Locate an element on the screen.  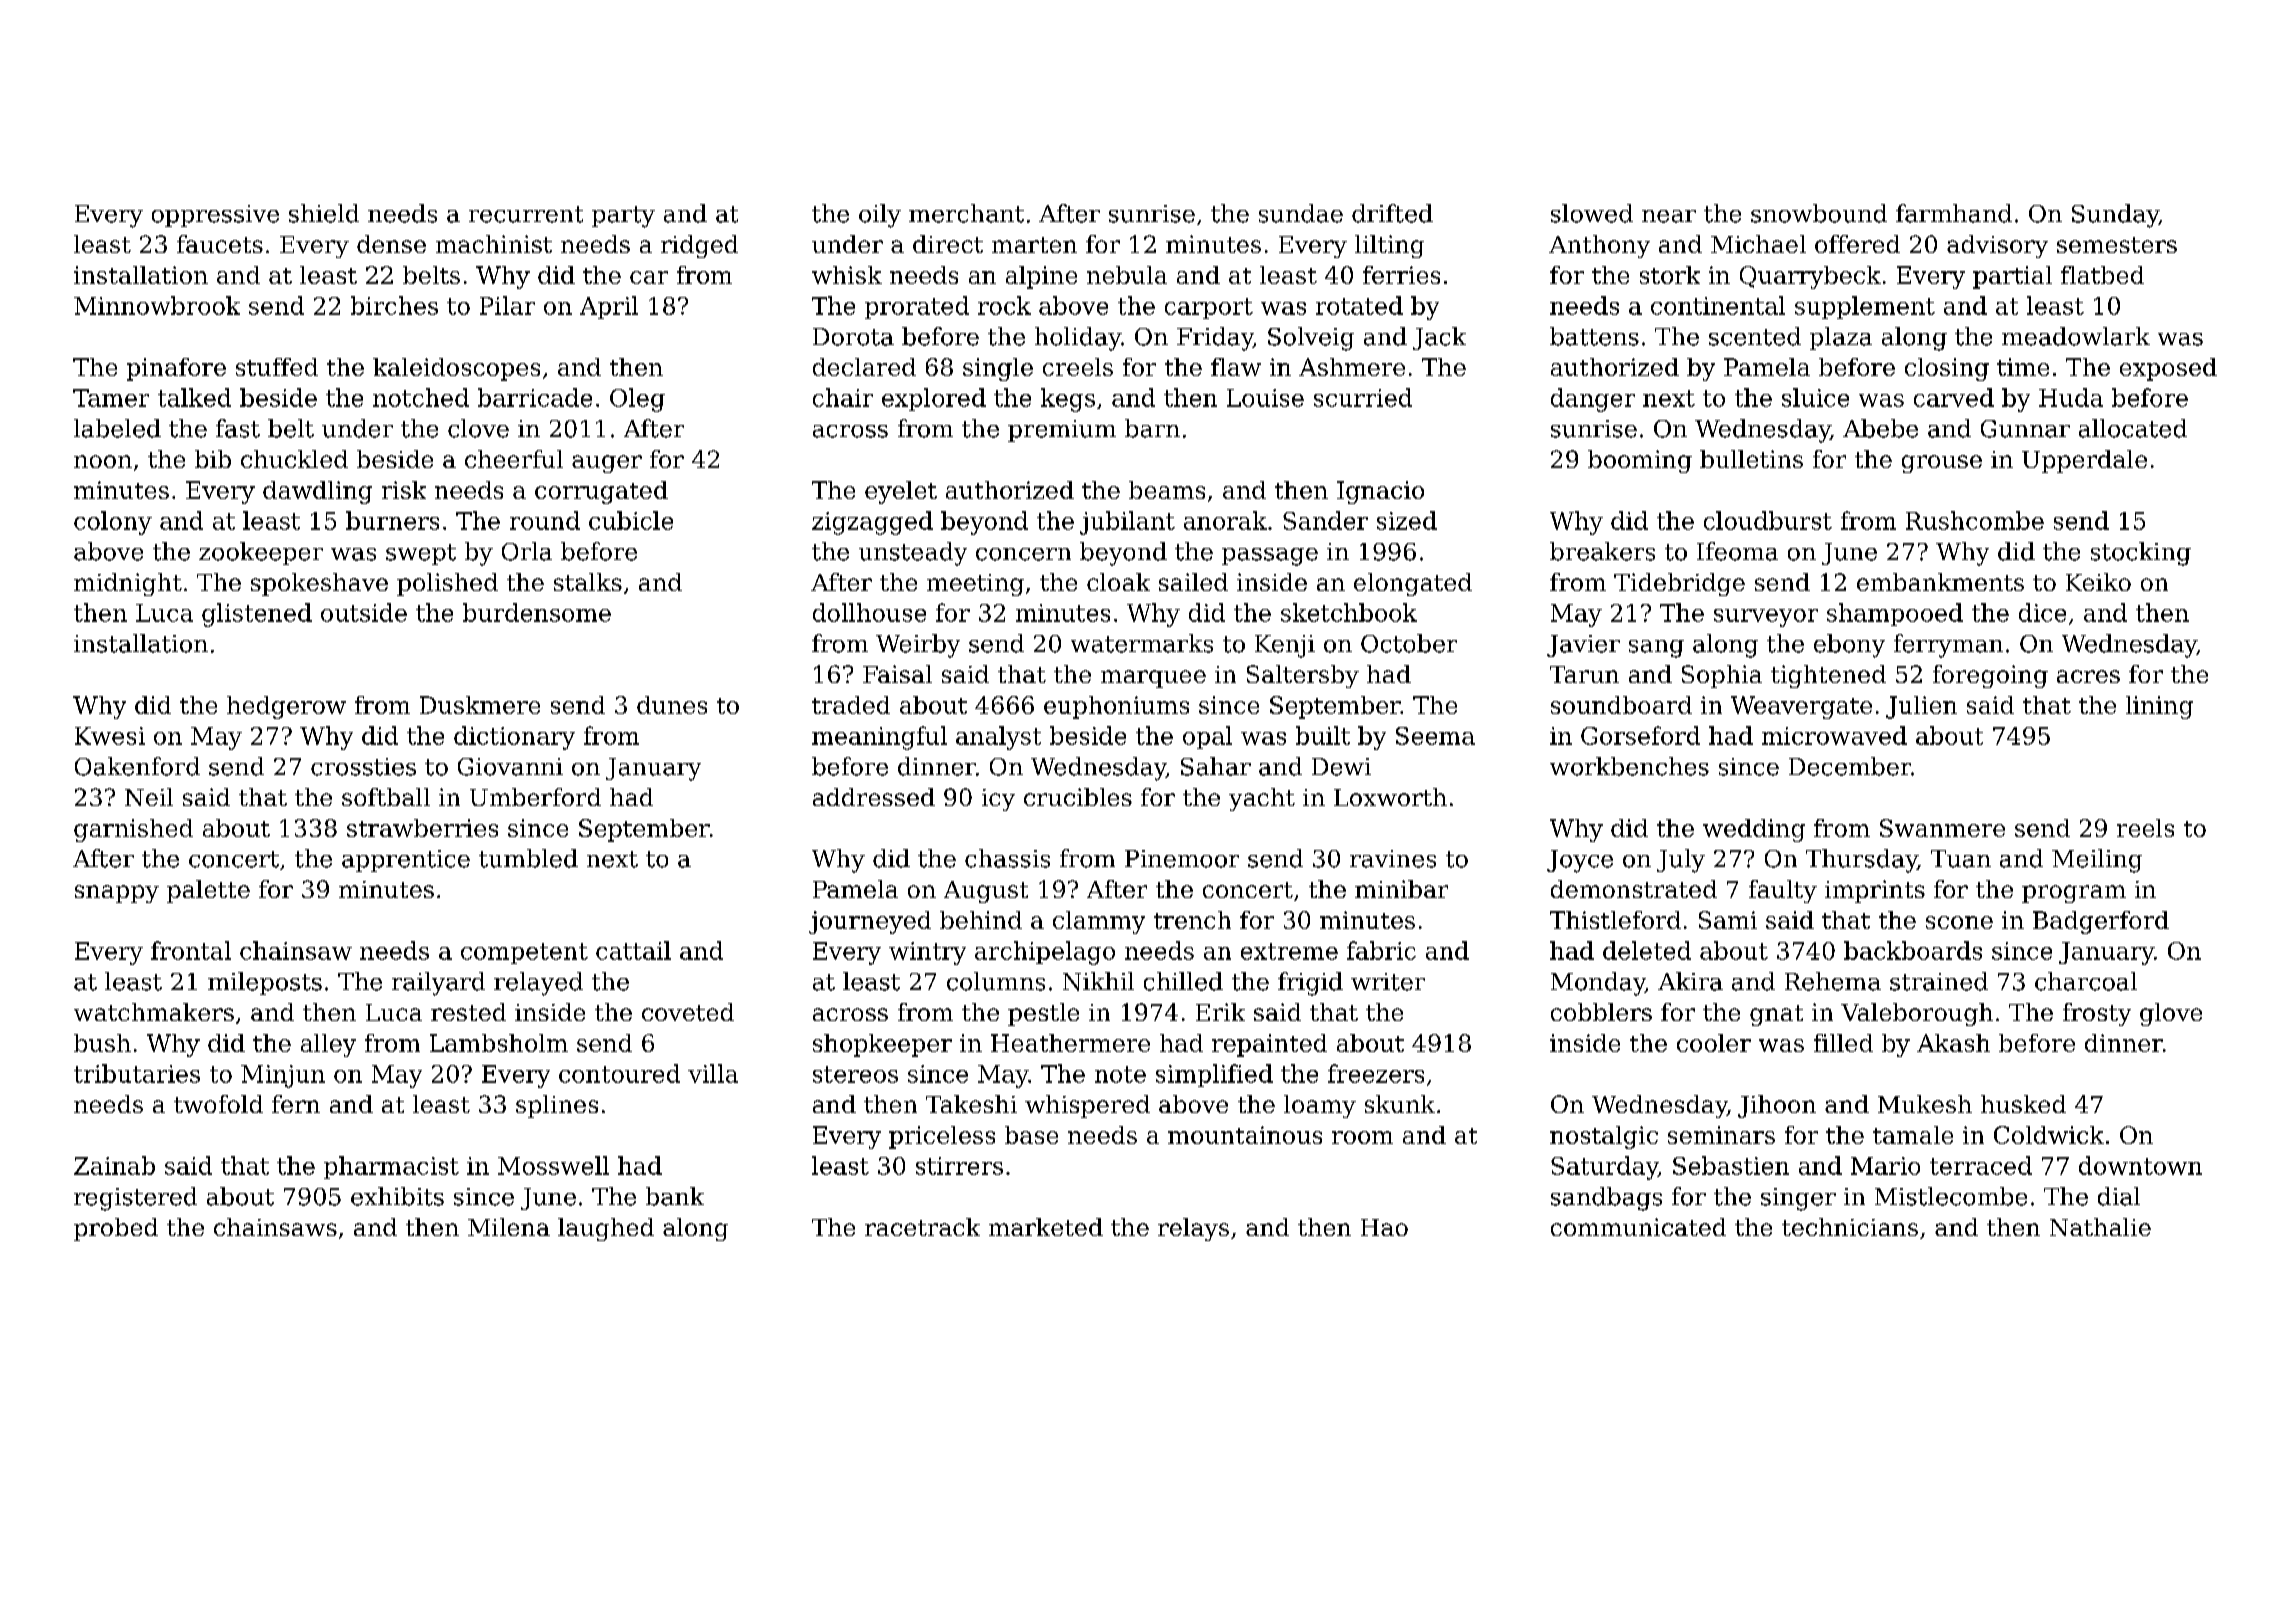
meadowlark is located at coordinates (2076, 336).
